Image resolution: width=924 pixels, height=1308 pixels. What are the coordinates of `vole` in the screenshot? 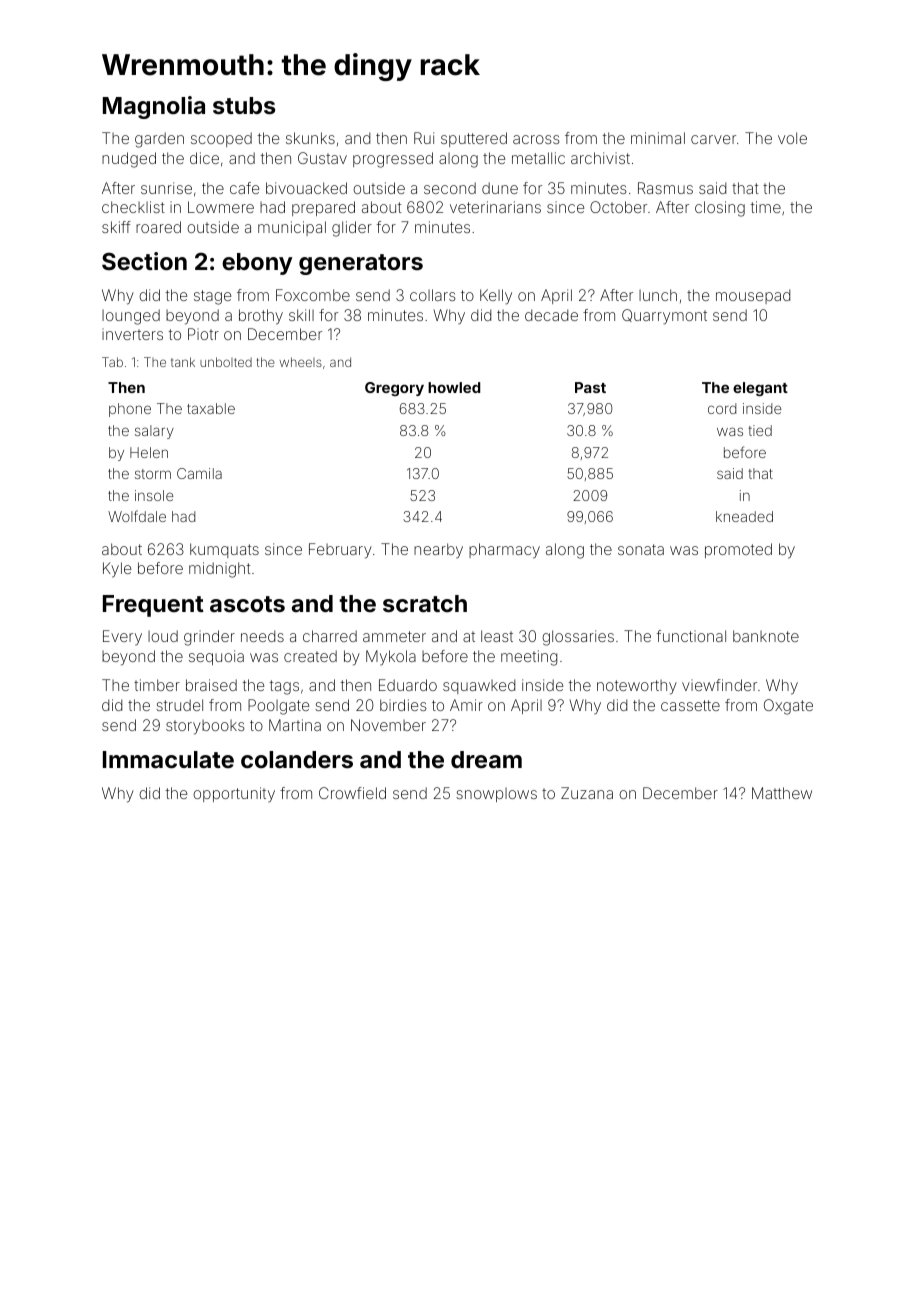 It's located at (792, 138).
